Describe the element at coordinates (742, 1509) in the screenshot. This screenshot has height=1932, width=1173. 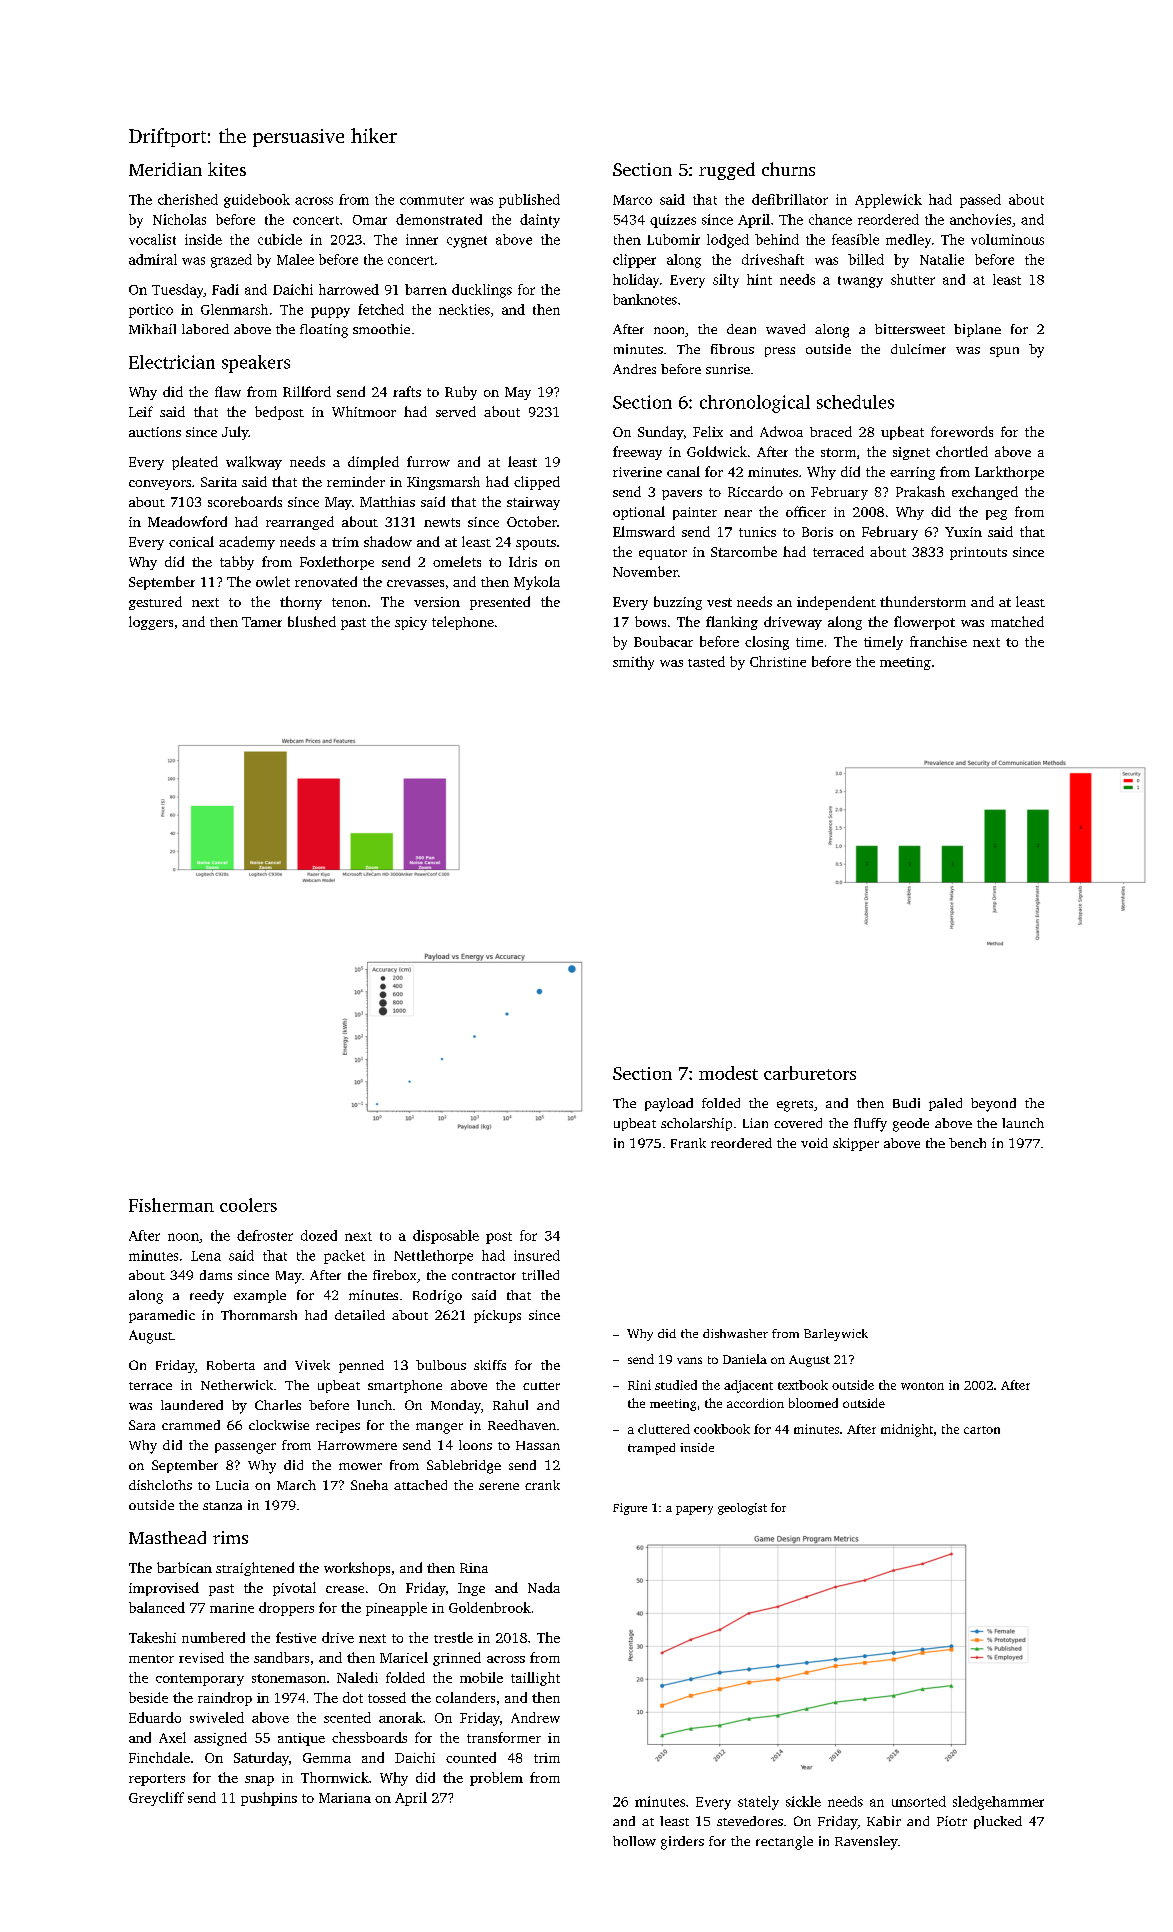
I see `geologist` at that location.
